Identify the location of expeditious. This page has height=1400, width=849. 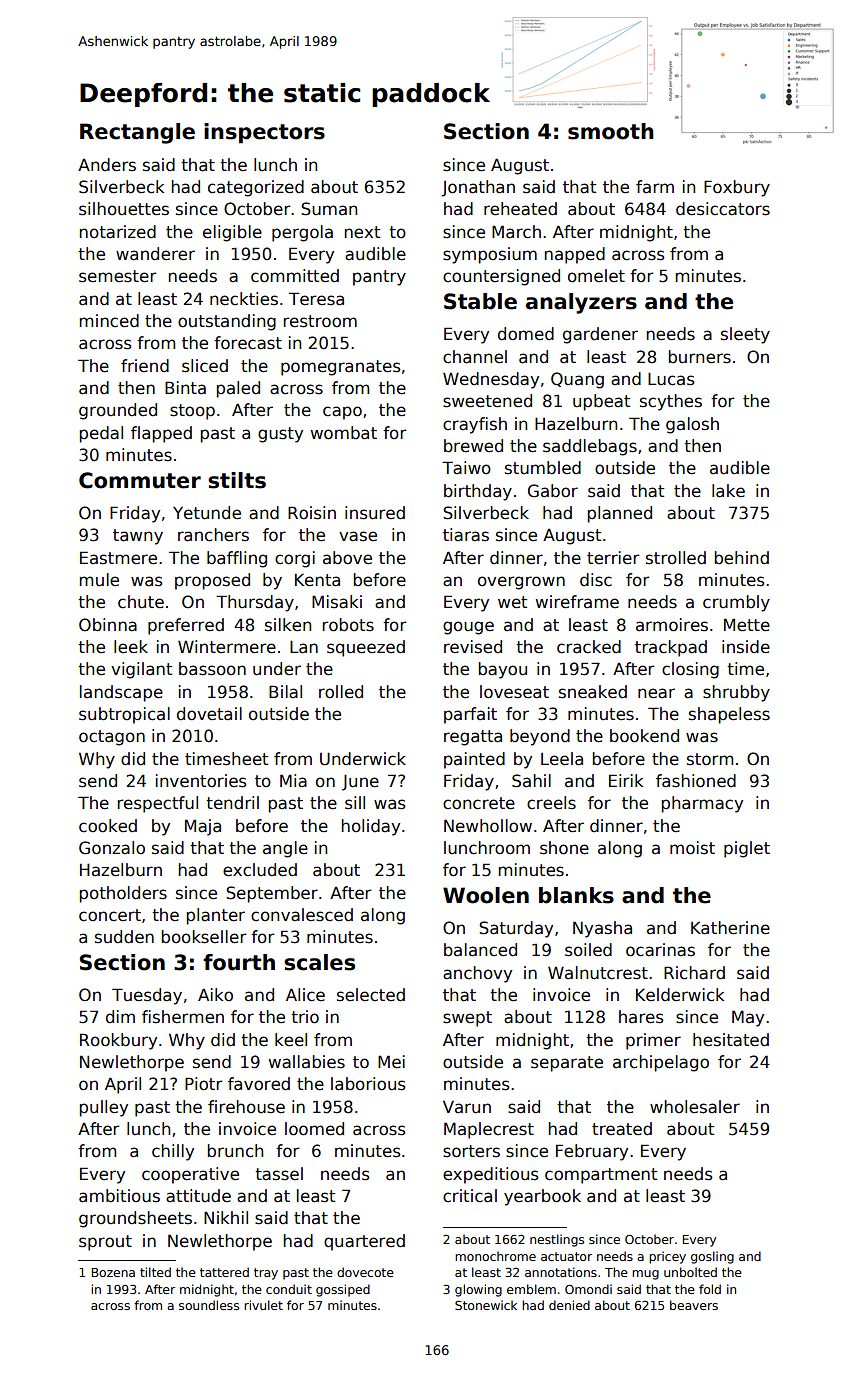
(491, 1175).
